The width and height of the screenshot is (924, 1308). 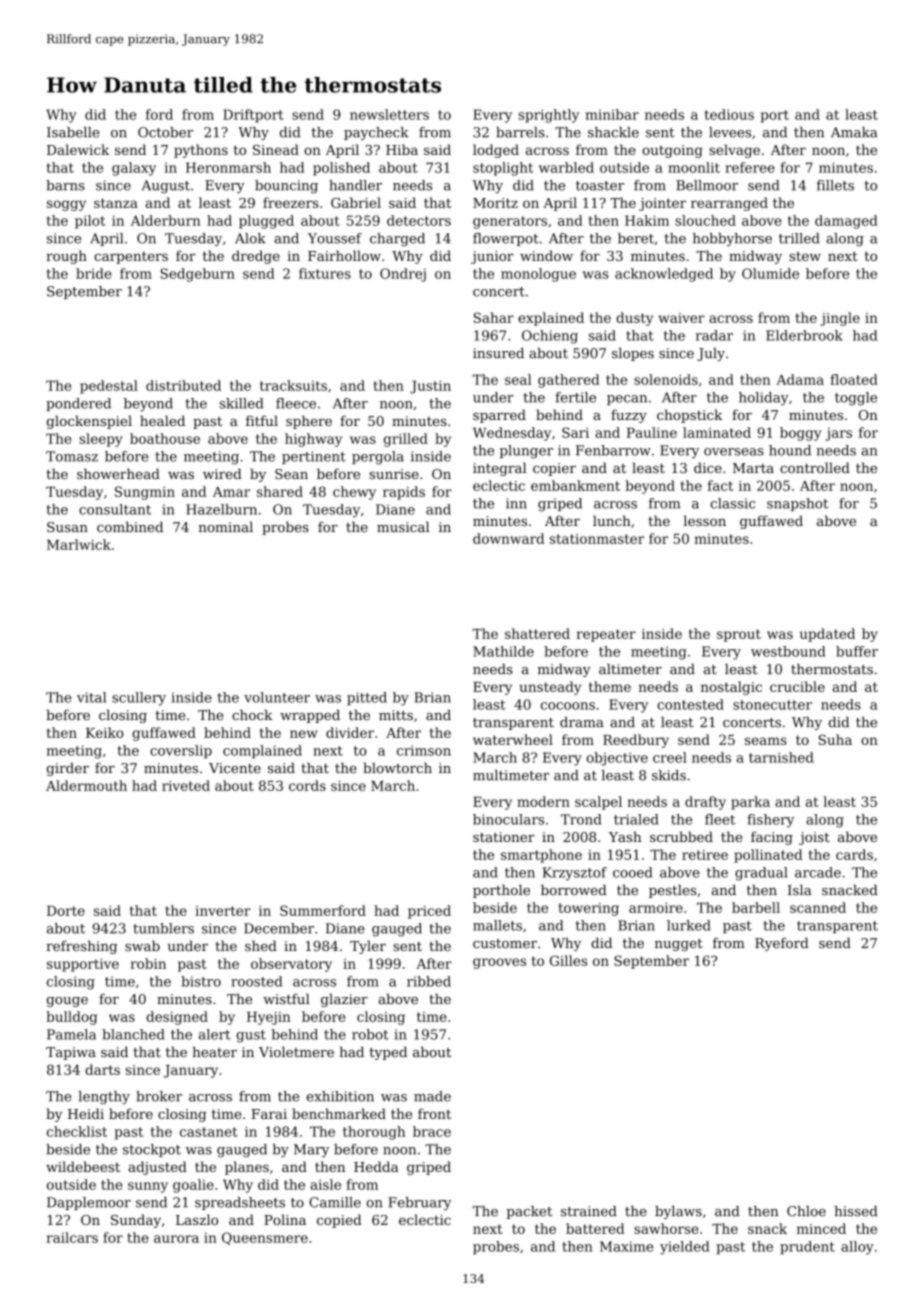 I want to click on floated, so click(x=854, y=379).
